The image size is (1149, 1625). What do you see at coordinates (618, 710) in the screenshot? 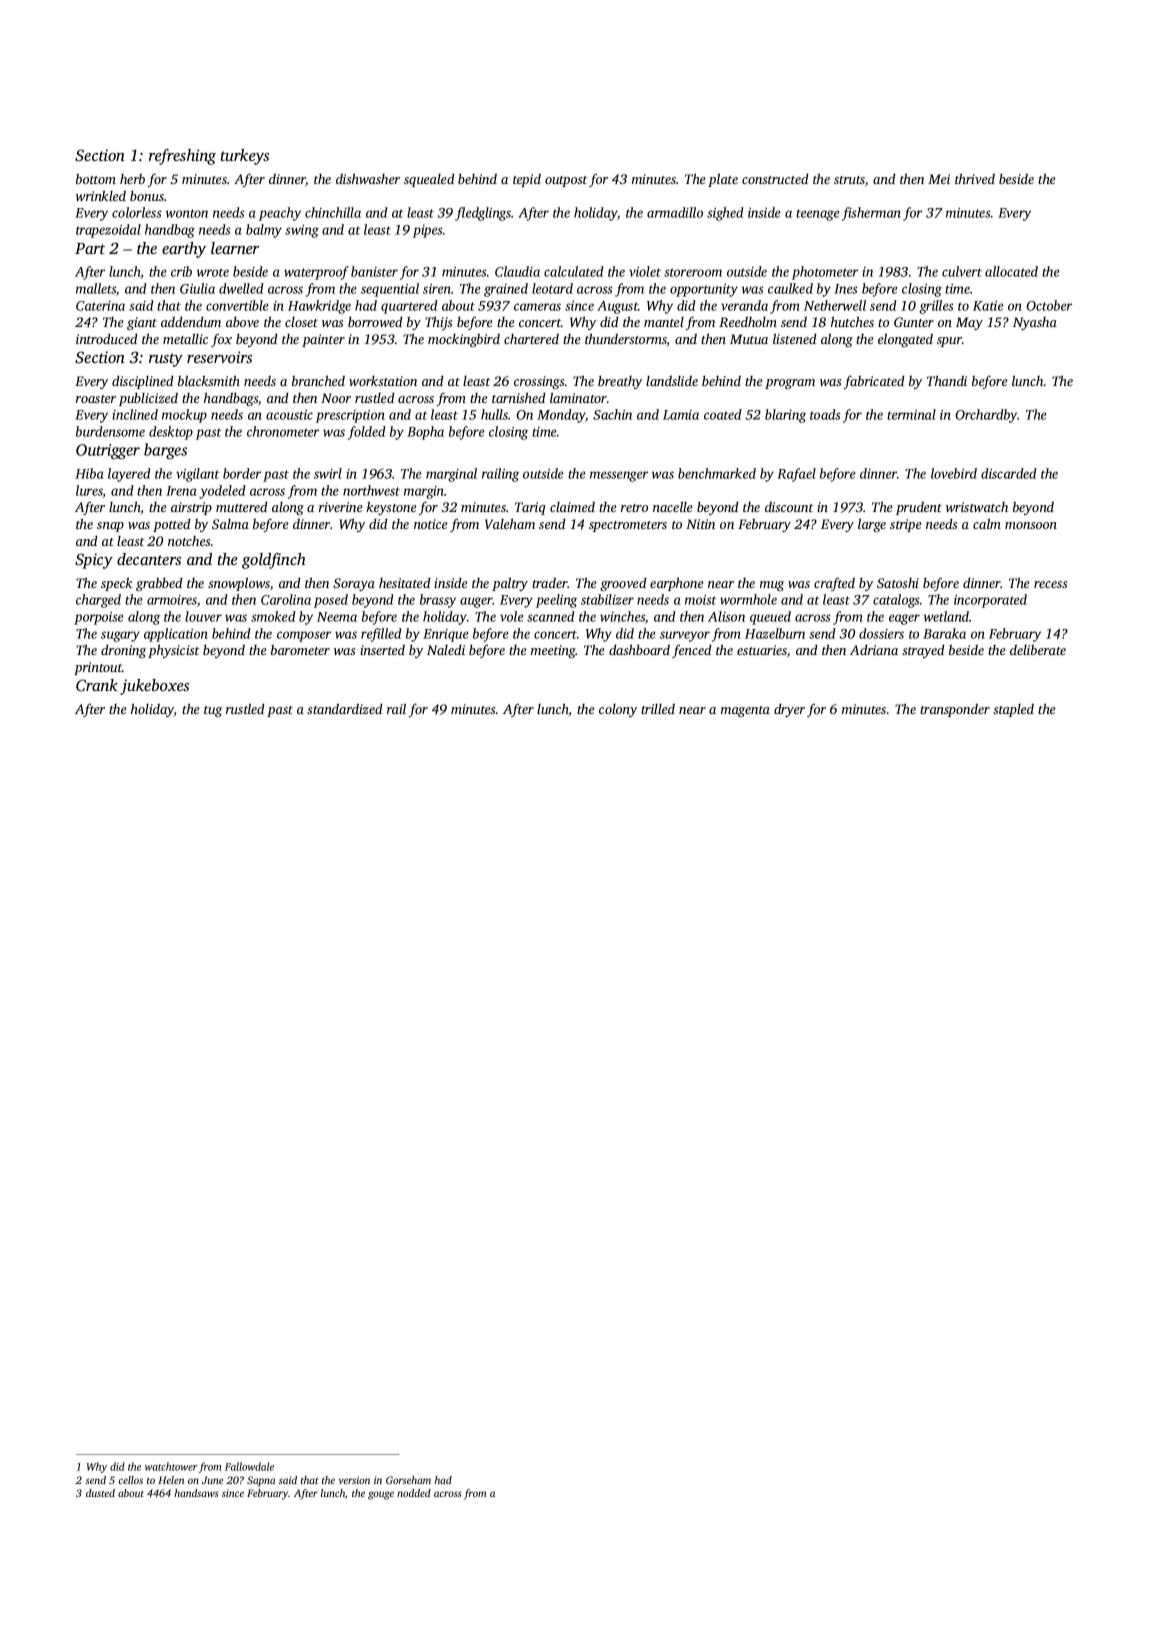
I see `colony` at bounding box center [618, 710].
